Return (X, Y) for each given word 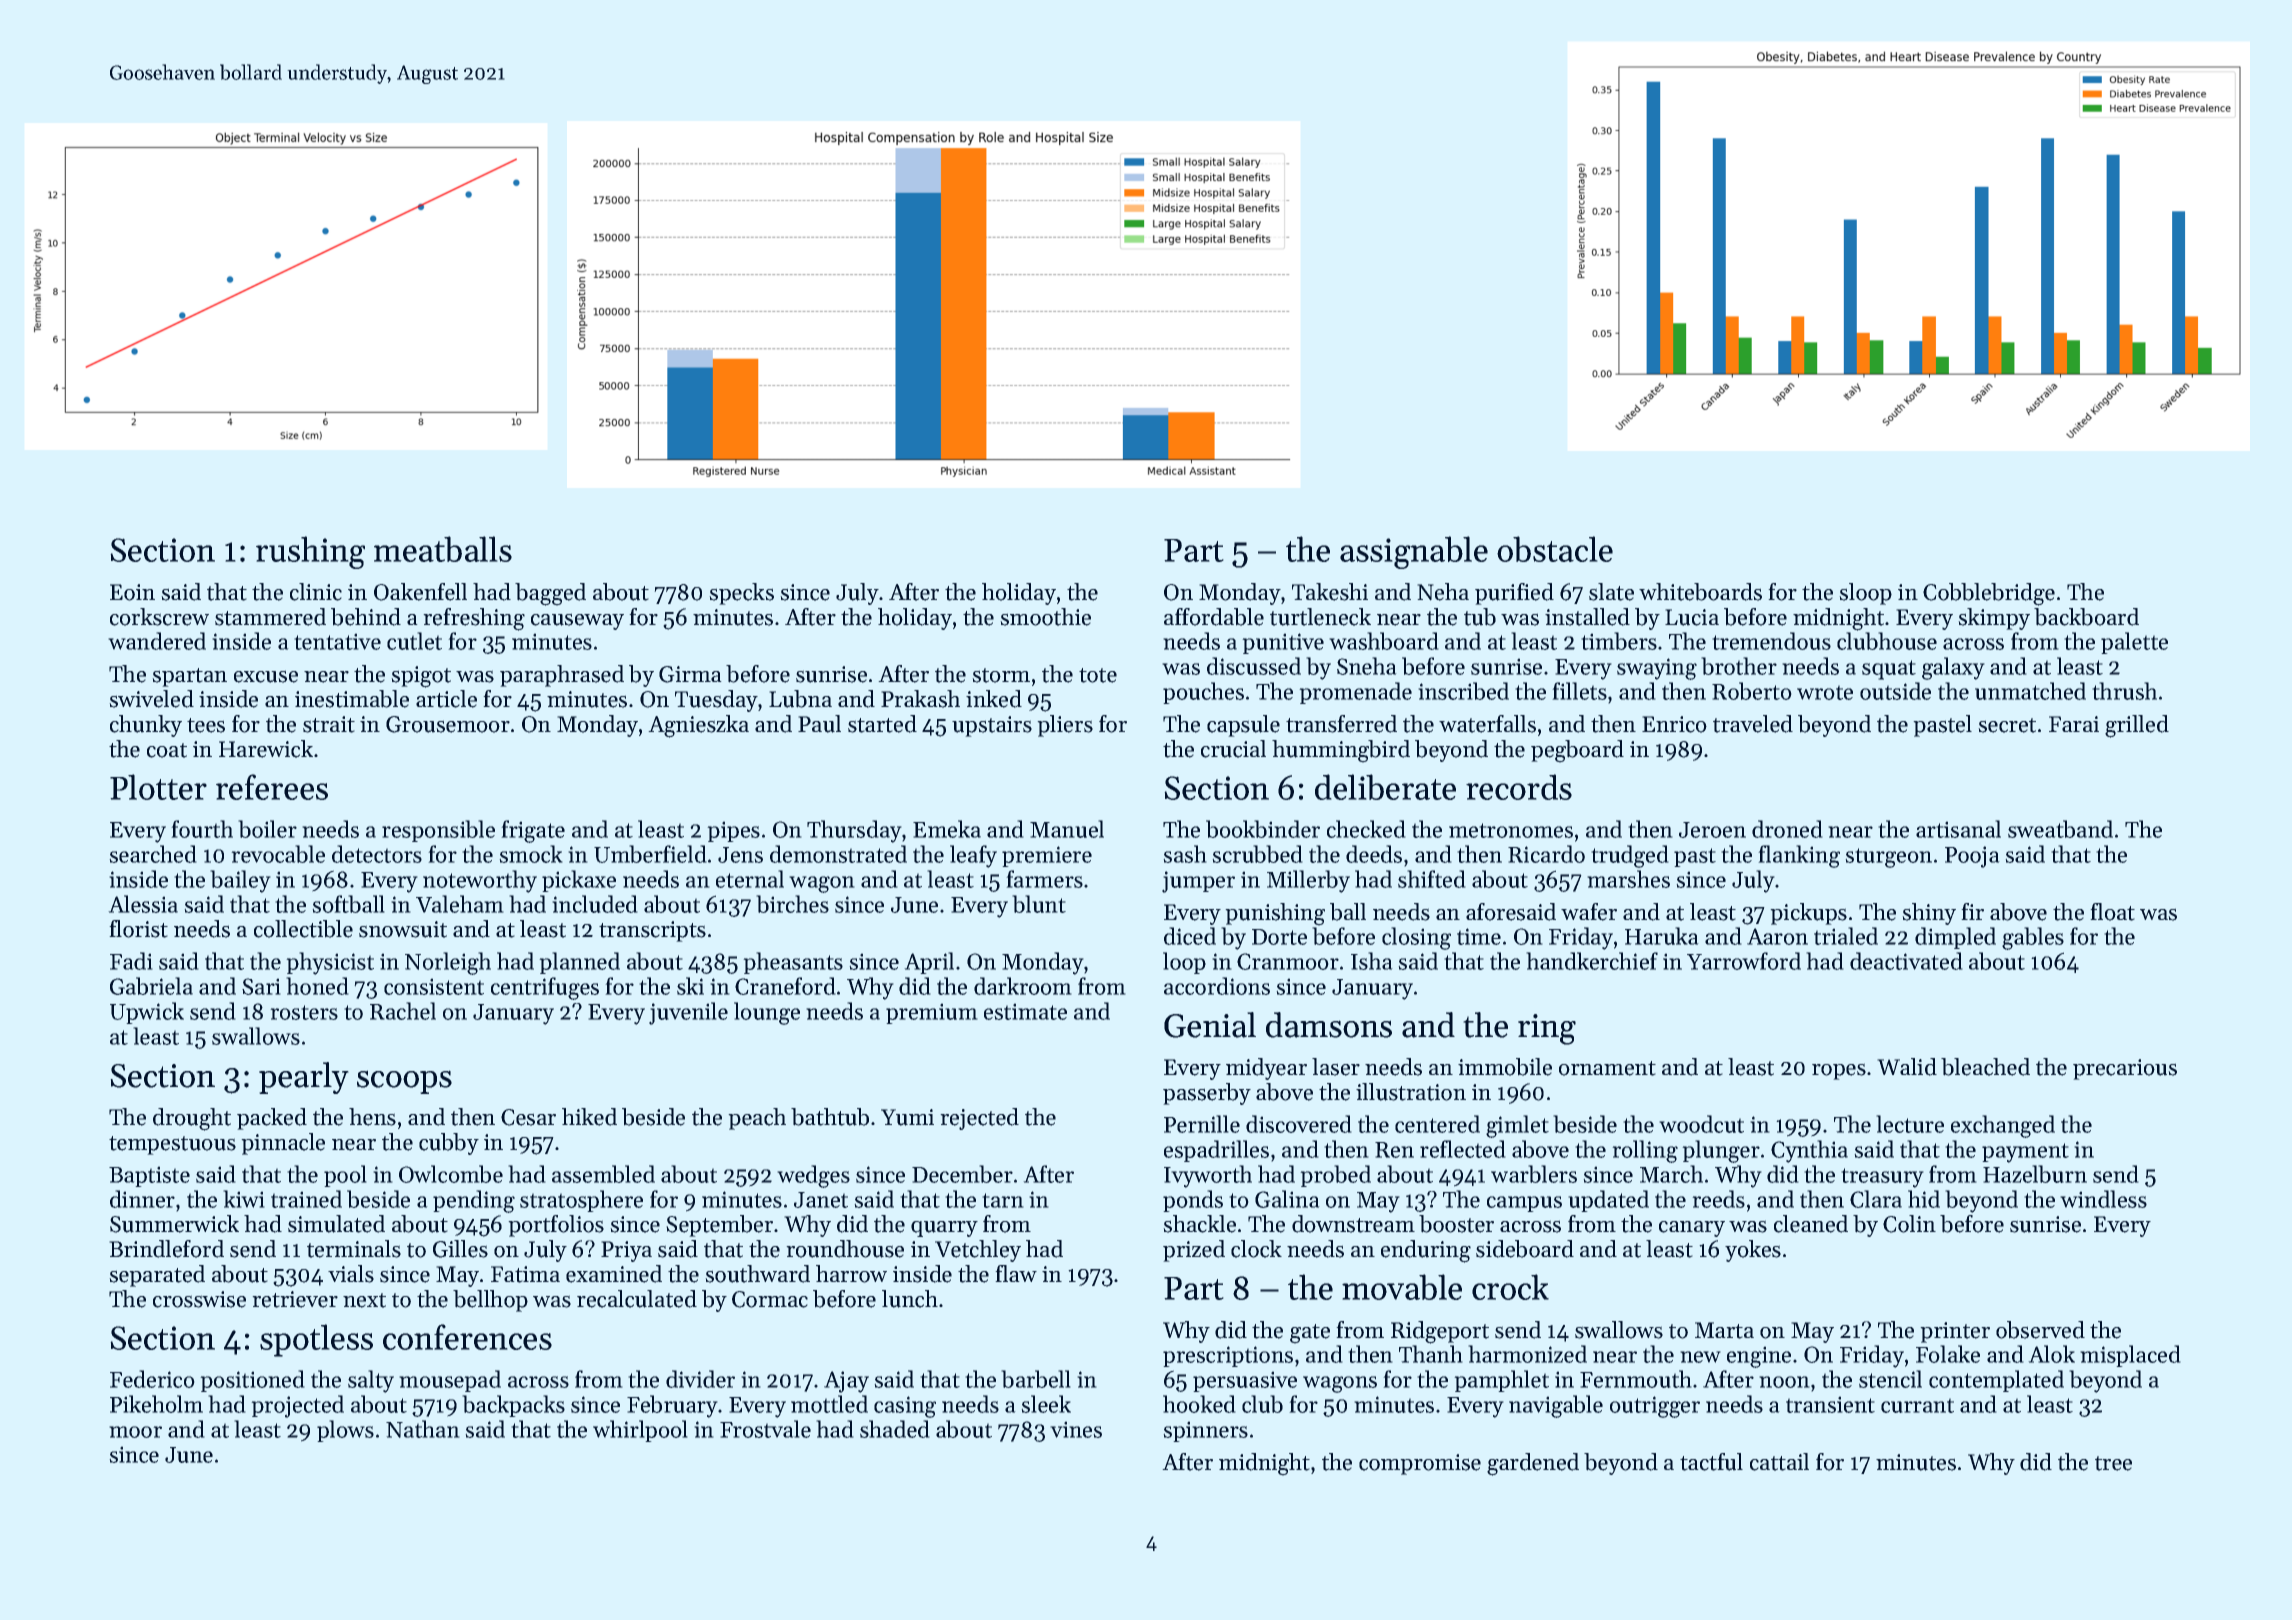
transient (1830, 1404)
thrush (2124, 691)
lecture (1910, 1124)
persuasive (1245, 1381)
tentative (337, 641)
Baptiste (149, 1176)
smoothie (1045, 617)
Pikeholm (156, 1404)
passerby (1207, 1094)
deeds (1374, 854)
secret (2007, 725)
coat (167, 750)
